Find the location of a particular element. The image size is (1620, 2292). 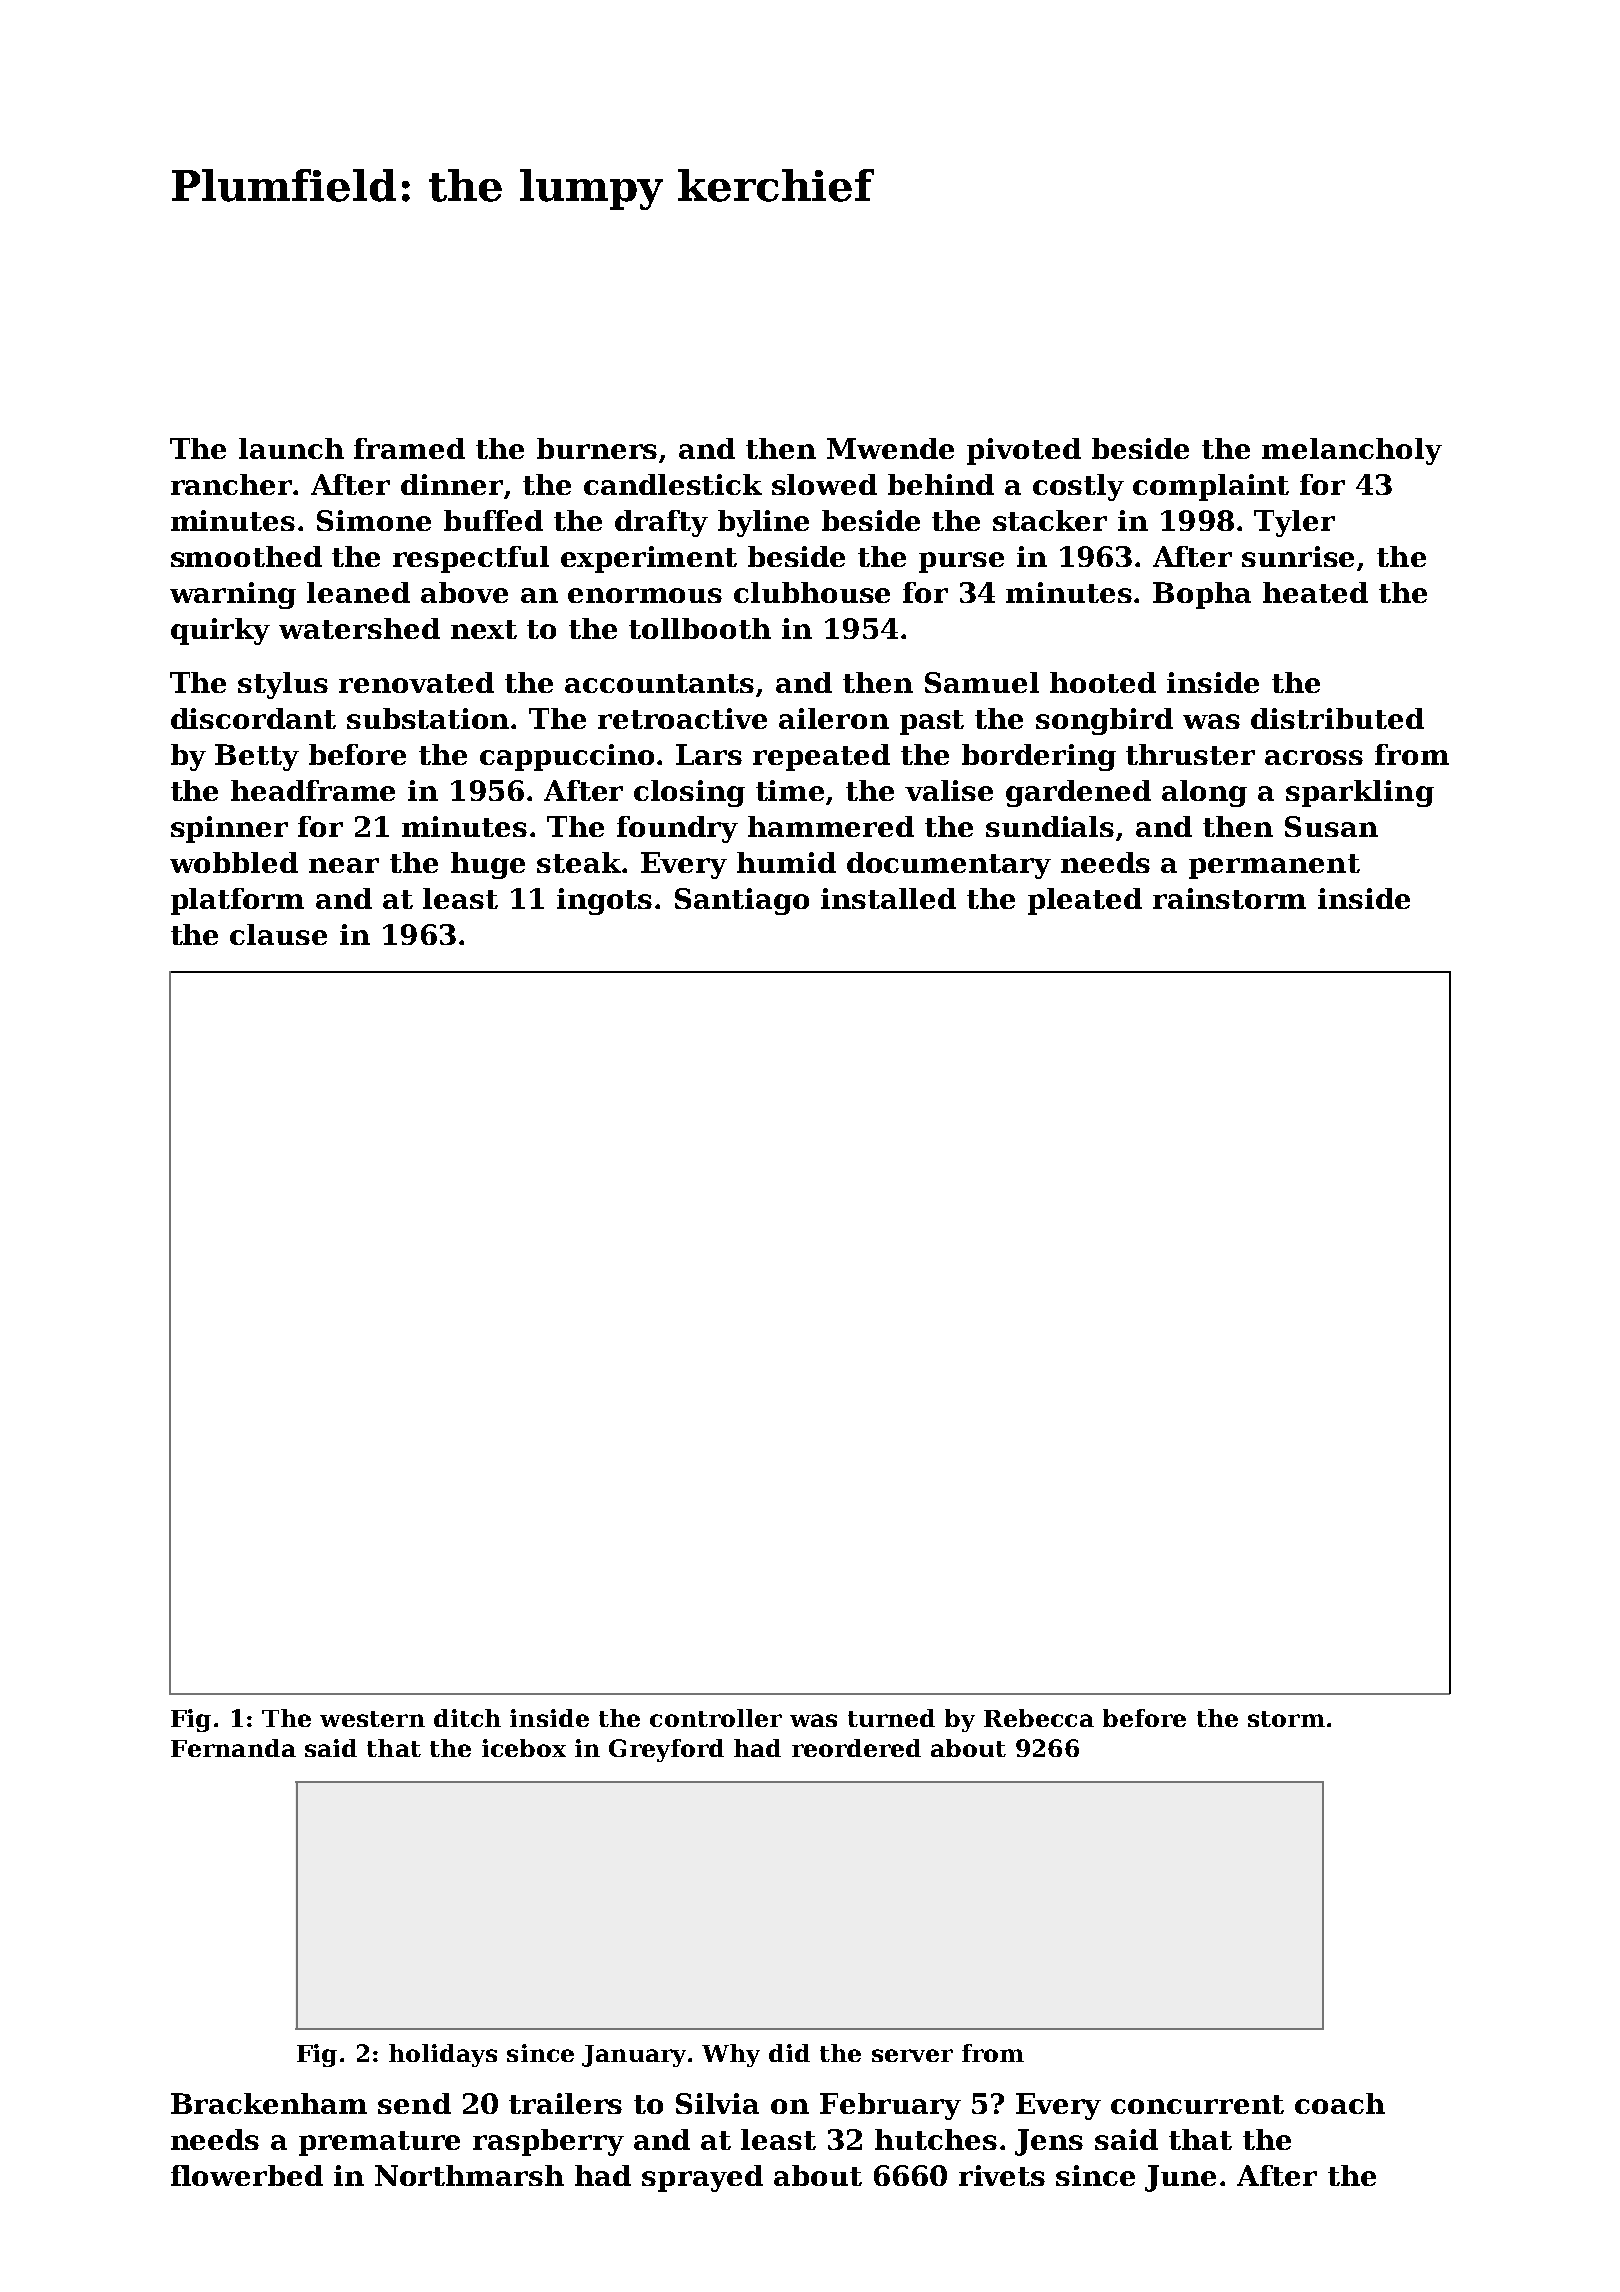

framed is located at coordinates (409, 448).
